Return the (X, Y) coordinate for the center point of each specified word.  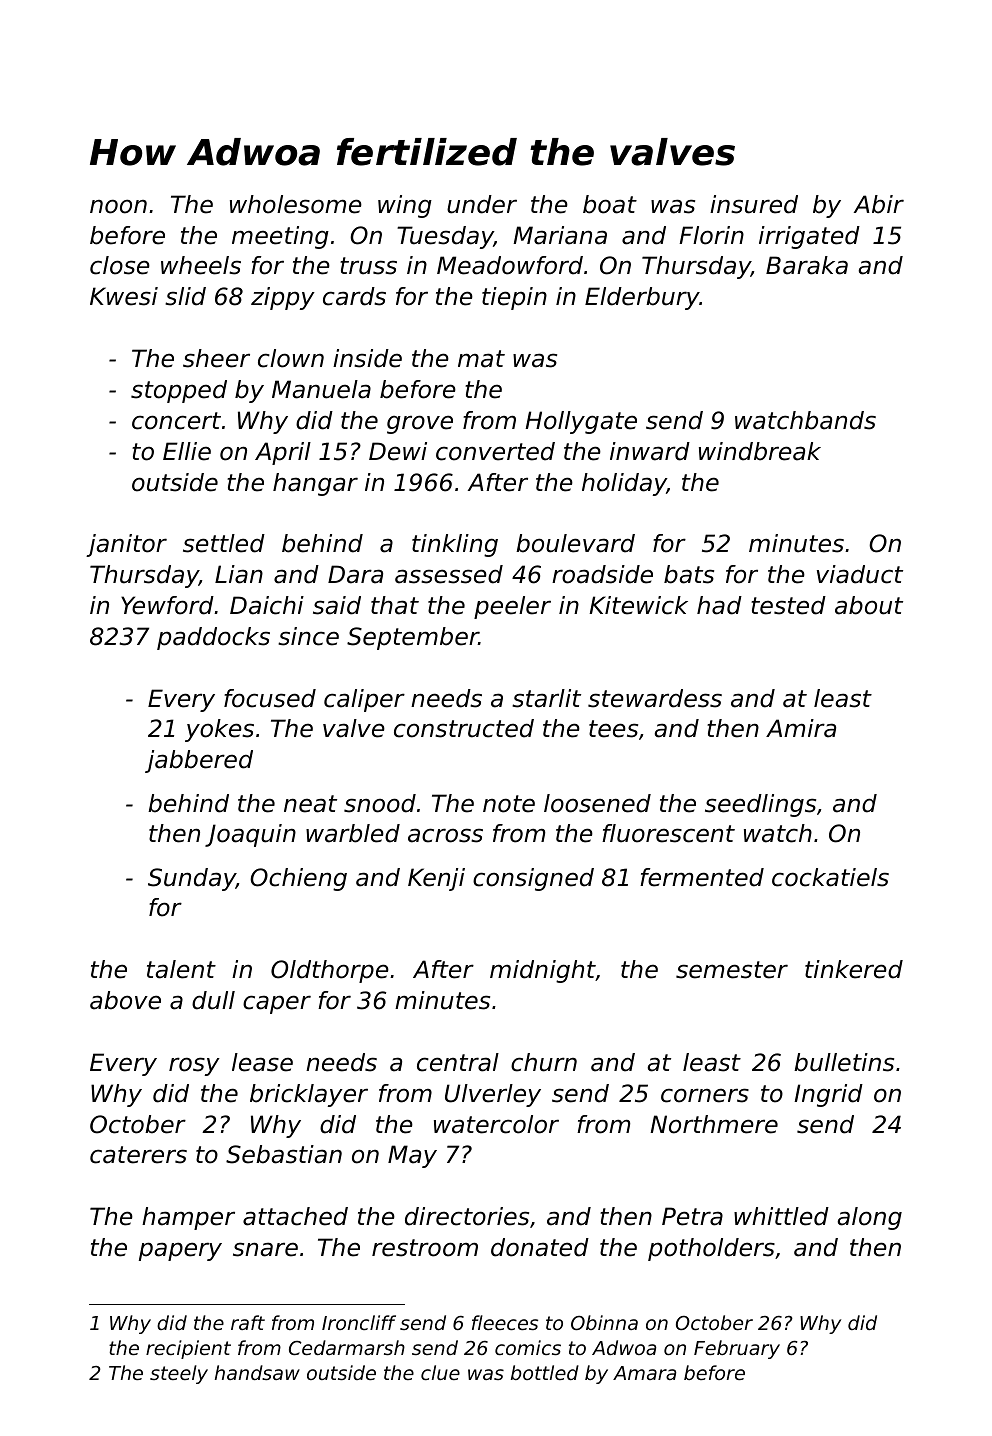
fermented (702, 877)
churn (544, 1062)
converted (495, 451)
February (737, 1349)
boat (610, 204)
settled (224, 543)
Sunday (192, 879)
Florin (711, 235)
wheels (201, 265)
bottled (545, 1372)
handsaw (257, 1372)
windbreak (760, 451)
